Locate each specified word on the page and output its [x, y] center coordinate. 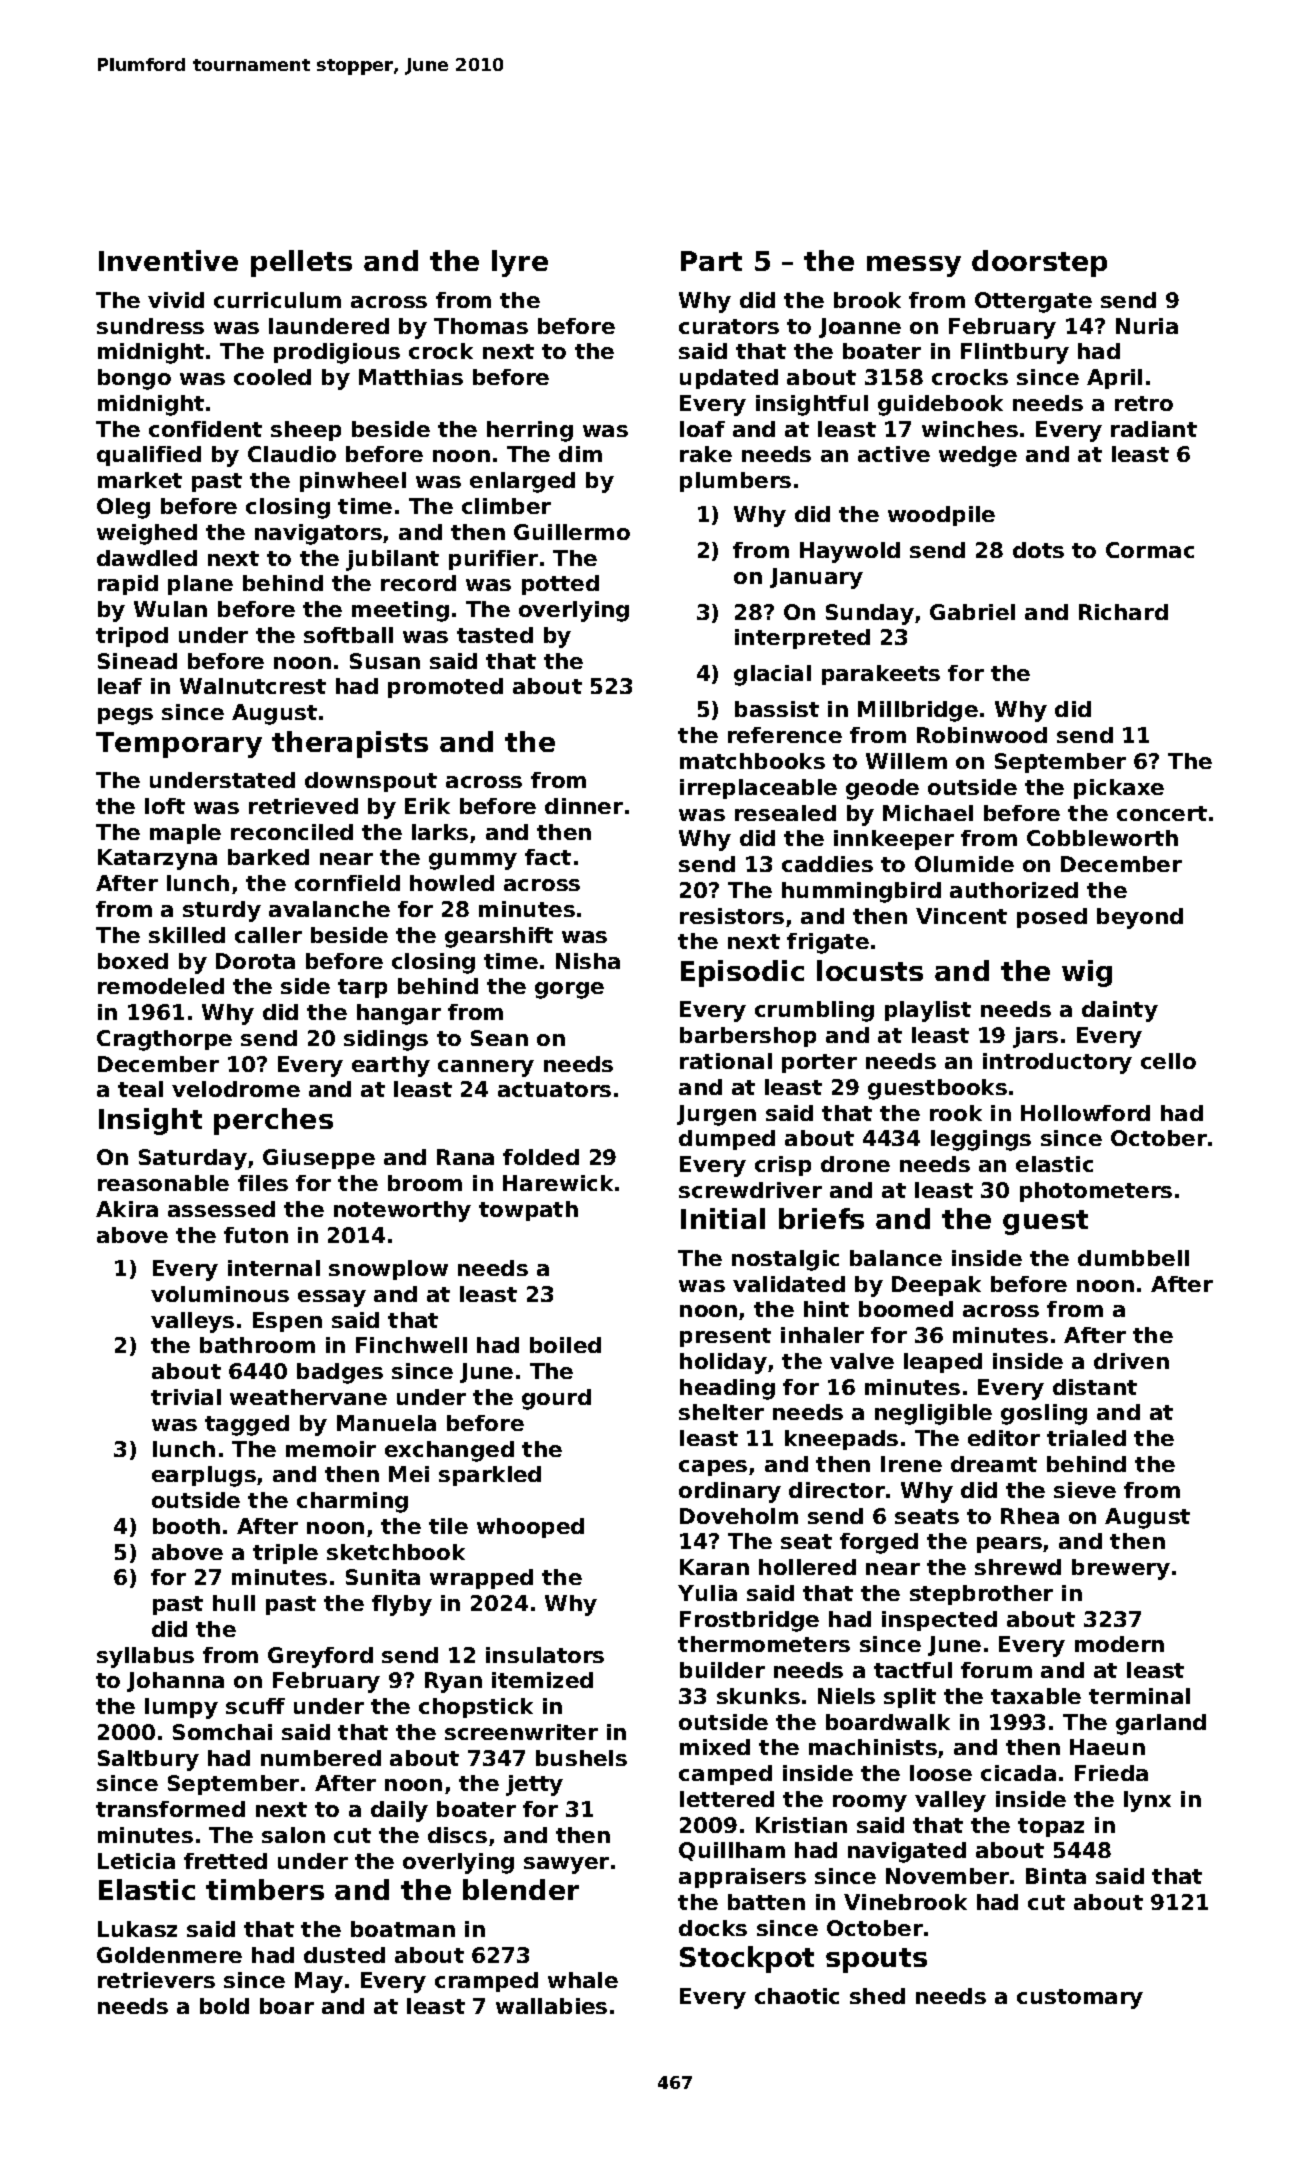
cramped [486, 1982]
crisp [783, 1166]
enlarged [522, 482]
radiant [1154, 429]
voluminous [220, 1294]
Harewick [558, 1183]
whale [583, 1980]
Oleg [123, 508]
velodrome [236, 1089]
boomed [906, 1309]
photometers [1096, 1192]
